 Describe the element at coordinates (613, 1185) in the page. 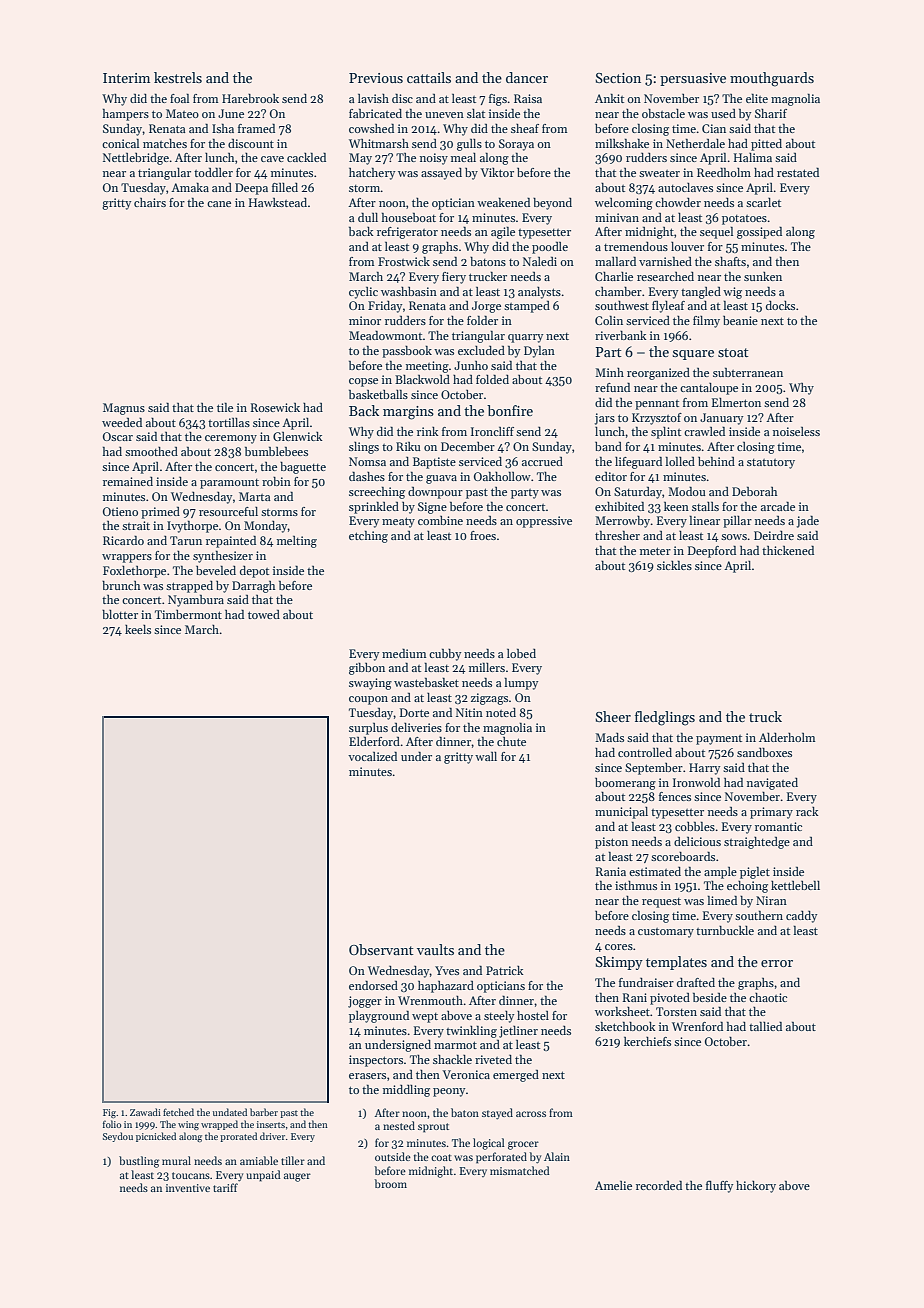

I see `Amelie` at that location.
